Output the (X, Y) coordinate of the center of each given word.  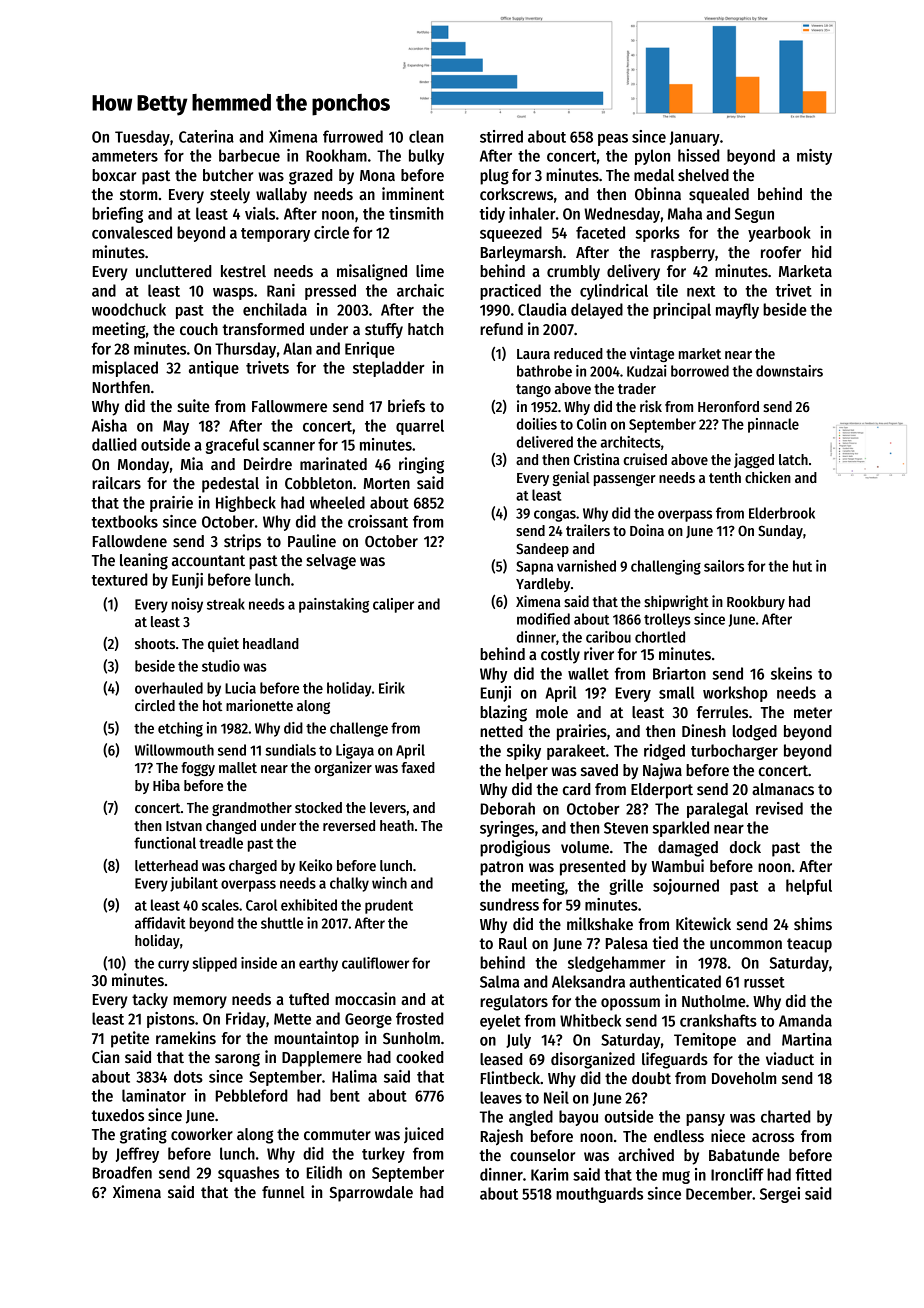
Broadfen (122, 1172)
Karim (549, 1174)
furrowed (353, 136)
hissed (699, 155)
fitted (813, 1174)
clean (426, 136)
